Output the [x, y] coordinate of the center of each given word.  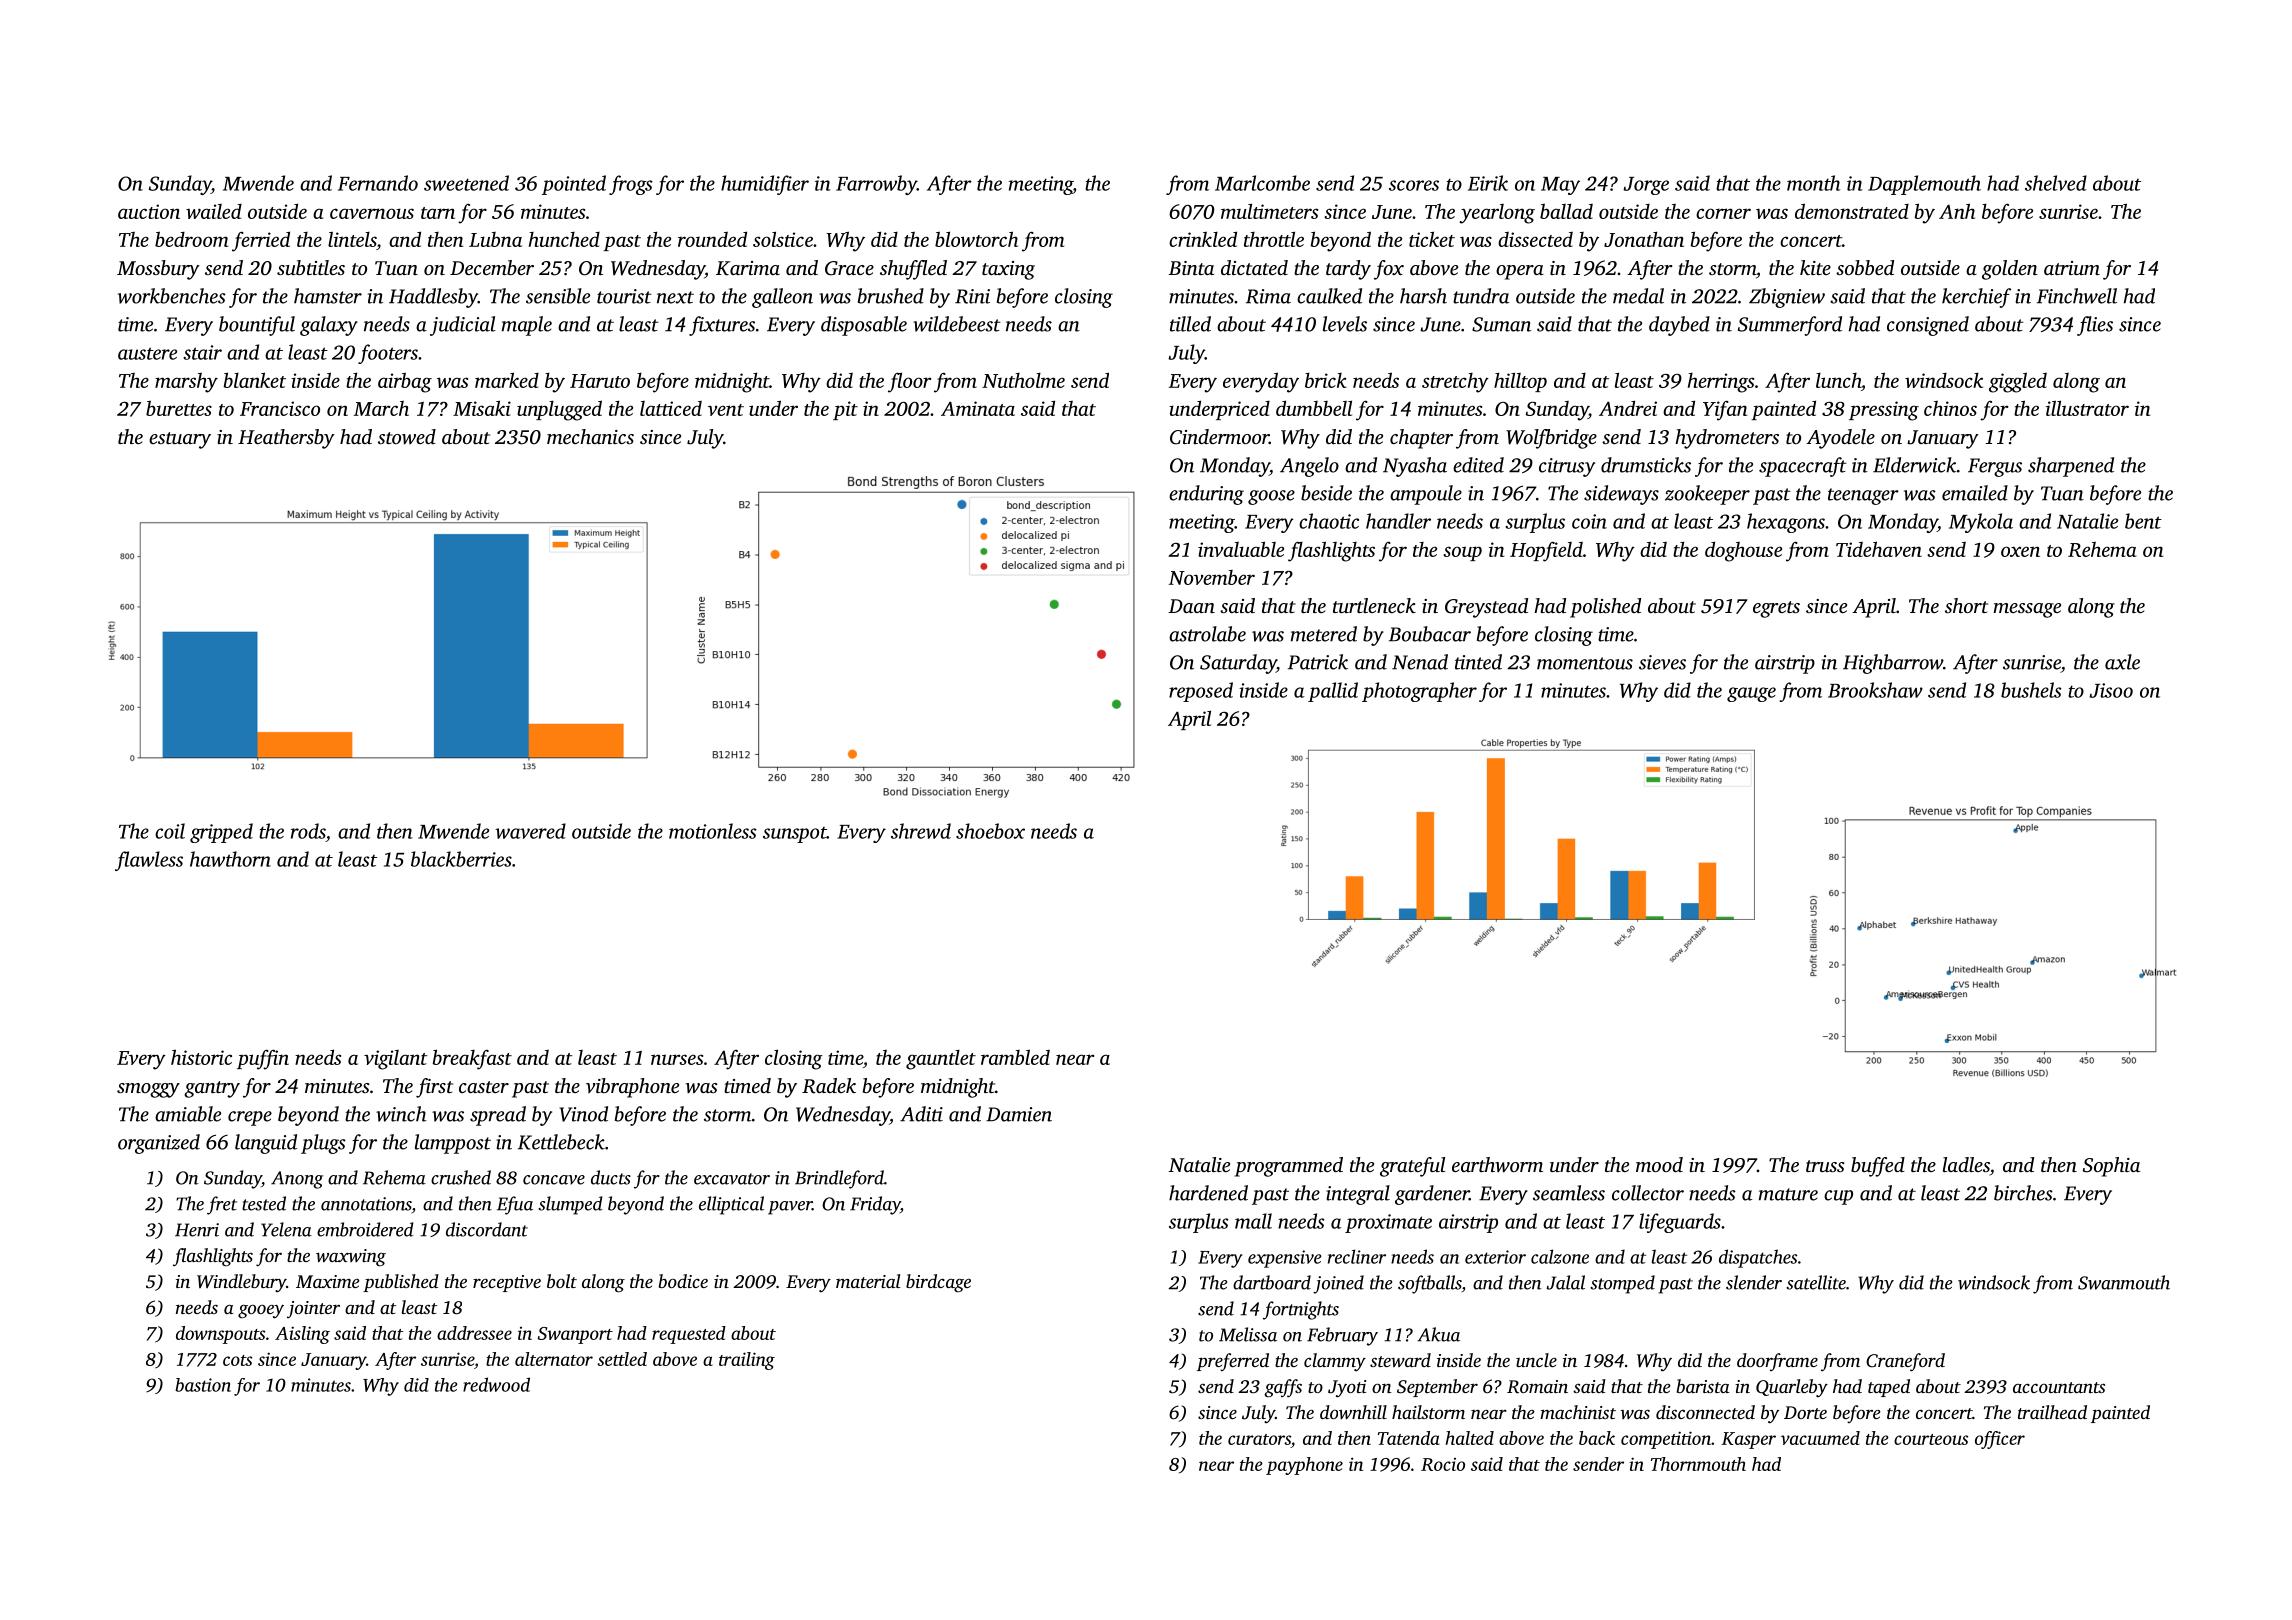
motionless [713, 831]
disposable [864, 326]
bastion [203, 1385]
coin [1589, 521]
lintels [352, 240]
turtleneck [1374, 605]
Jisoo [2111, 690]
